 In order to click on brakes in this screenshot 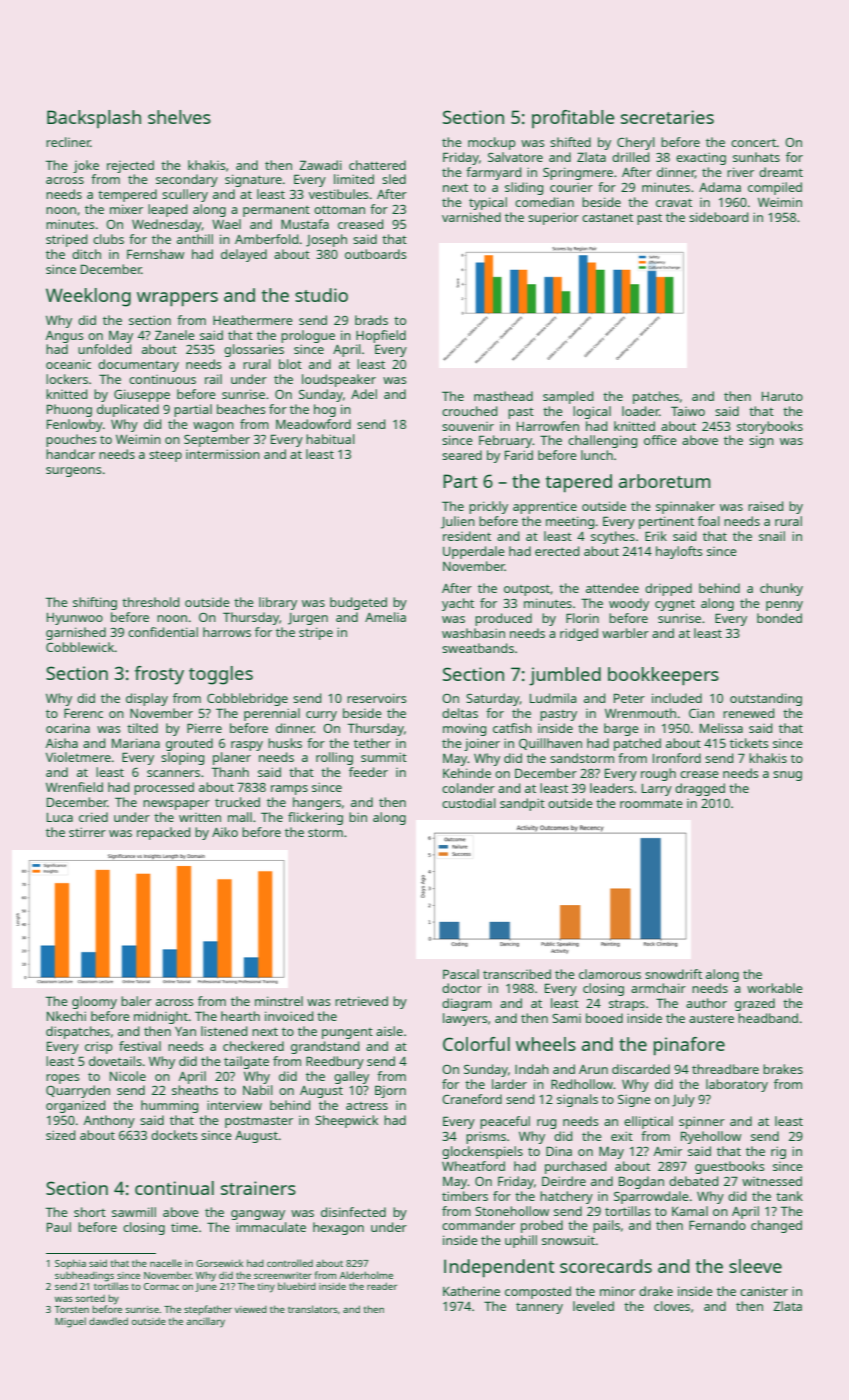, I will do `click(783, 1069)`.
